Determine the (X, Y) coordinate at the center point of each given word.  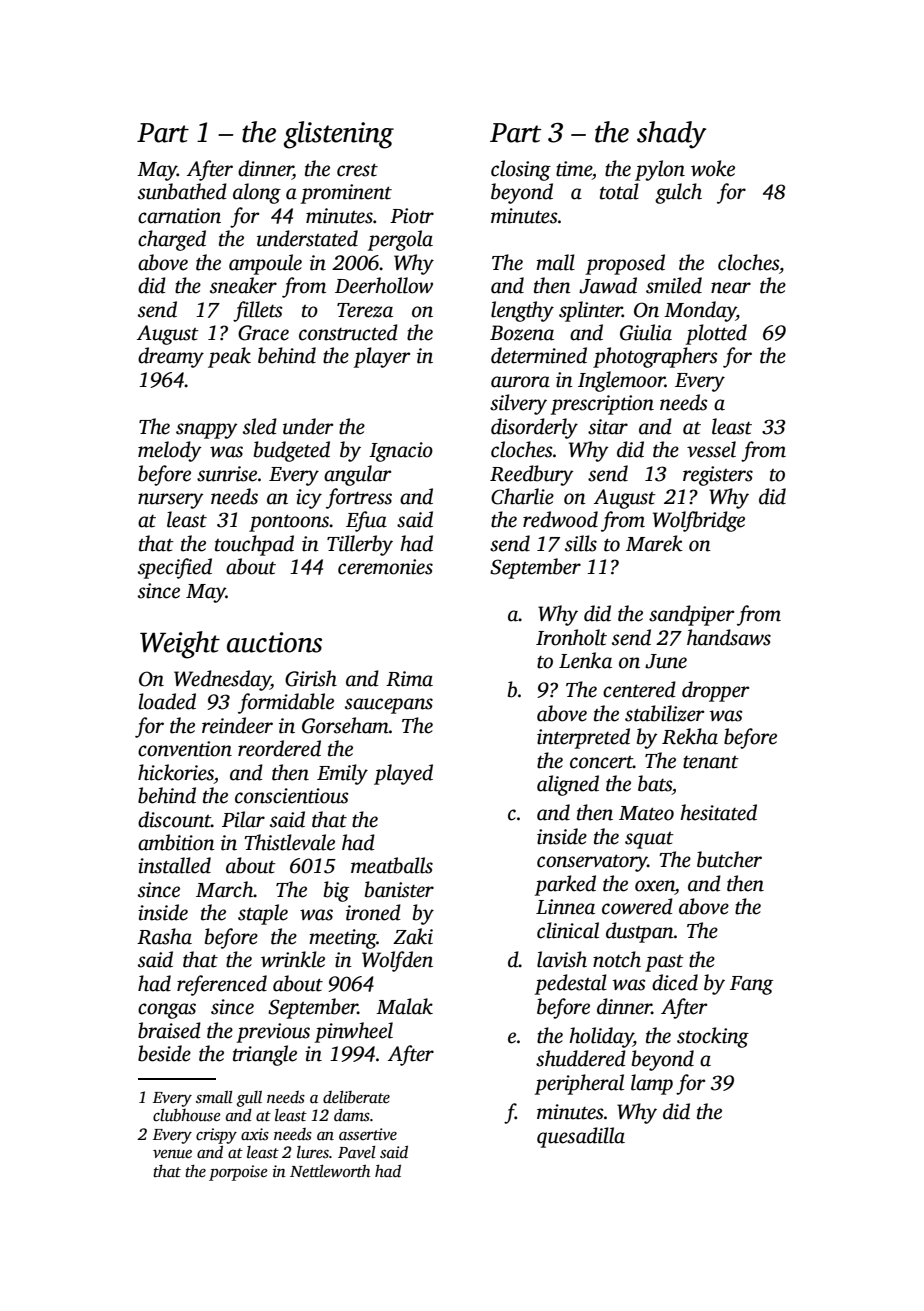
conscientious (292, 796)
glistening (338, 135)
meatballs (392, 865)
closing (521, 170)
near (731, 288)
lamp (652, 1084)
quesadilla (581, 1137)
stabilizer (664, 713)
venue (172, 1154)
